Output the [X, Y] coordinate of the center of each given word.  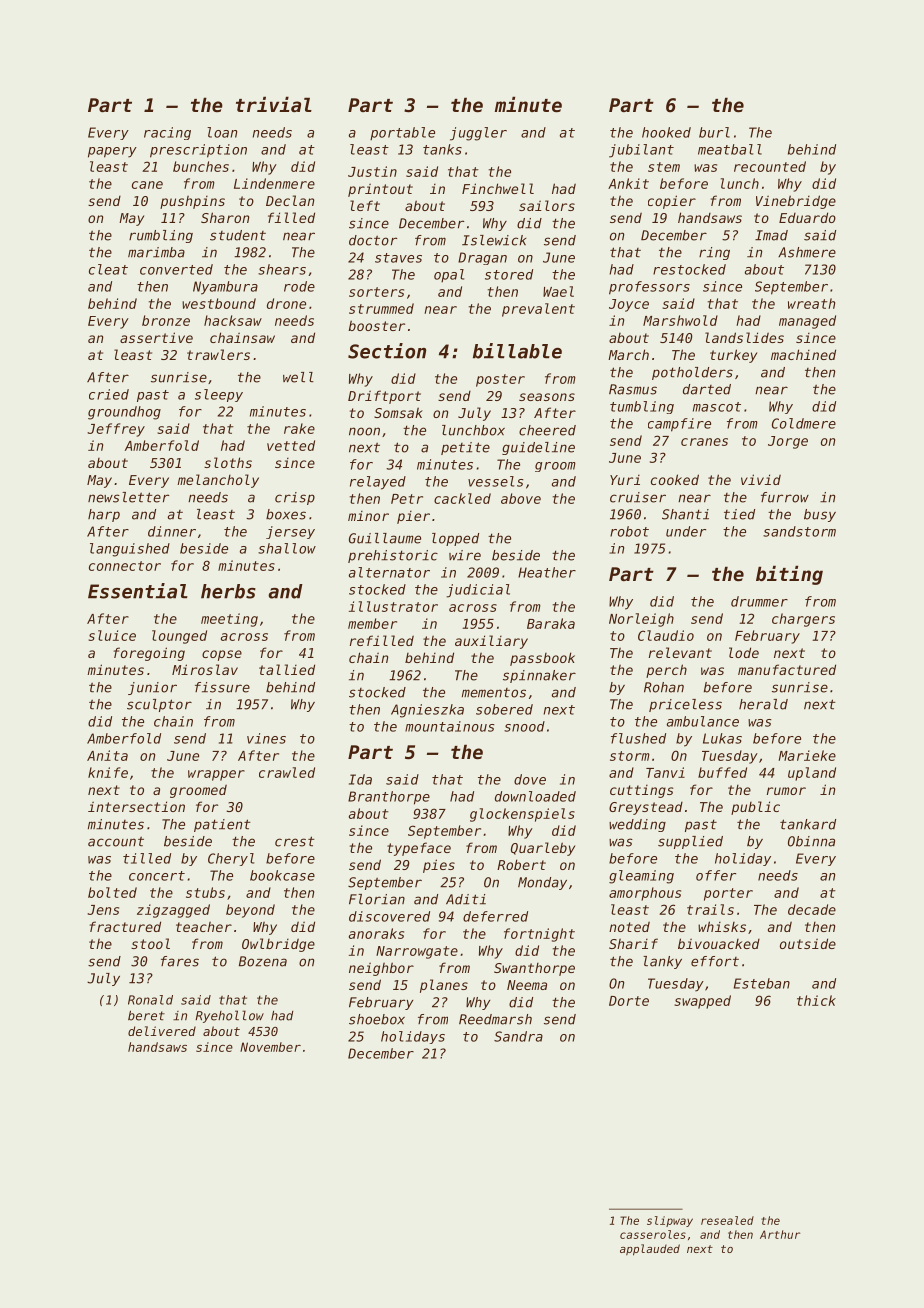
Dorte [629, 1001]
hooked [666, 132]
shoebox [377, 1019]
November [270, 1047]
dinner [172, 531]
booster [376, 325]
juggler [478, 134]
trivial [274, 104]
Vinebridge [796, 202]
